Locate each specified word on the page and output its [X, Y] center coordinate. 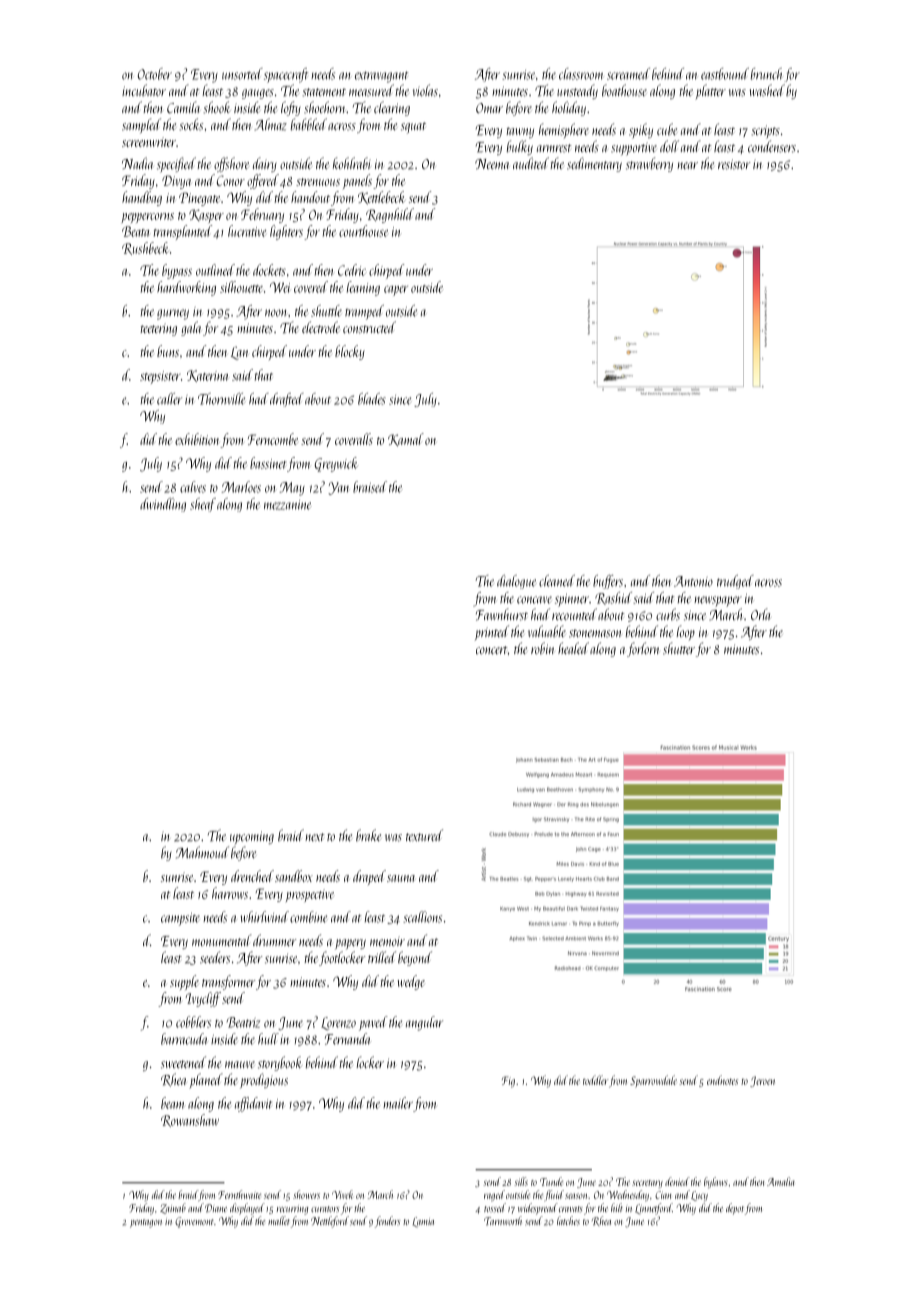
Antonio [693, 581]
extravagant [382, 77]
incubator [144, 90]
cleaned [557, 581]
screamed [628, 74]
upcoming [252, 837]
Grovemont [194, 1222]
